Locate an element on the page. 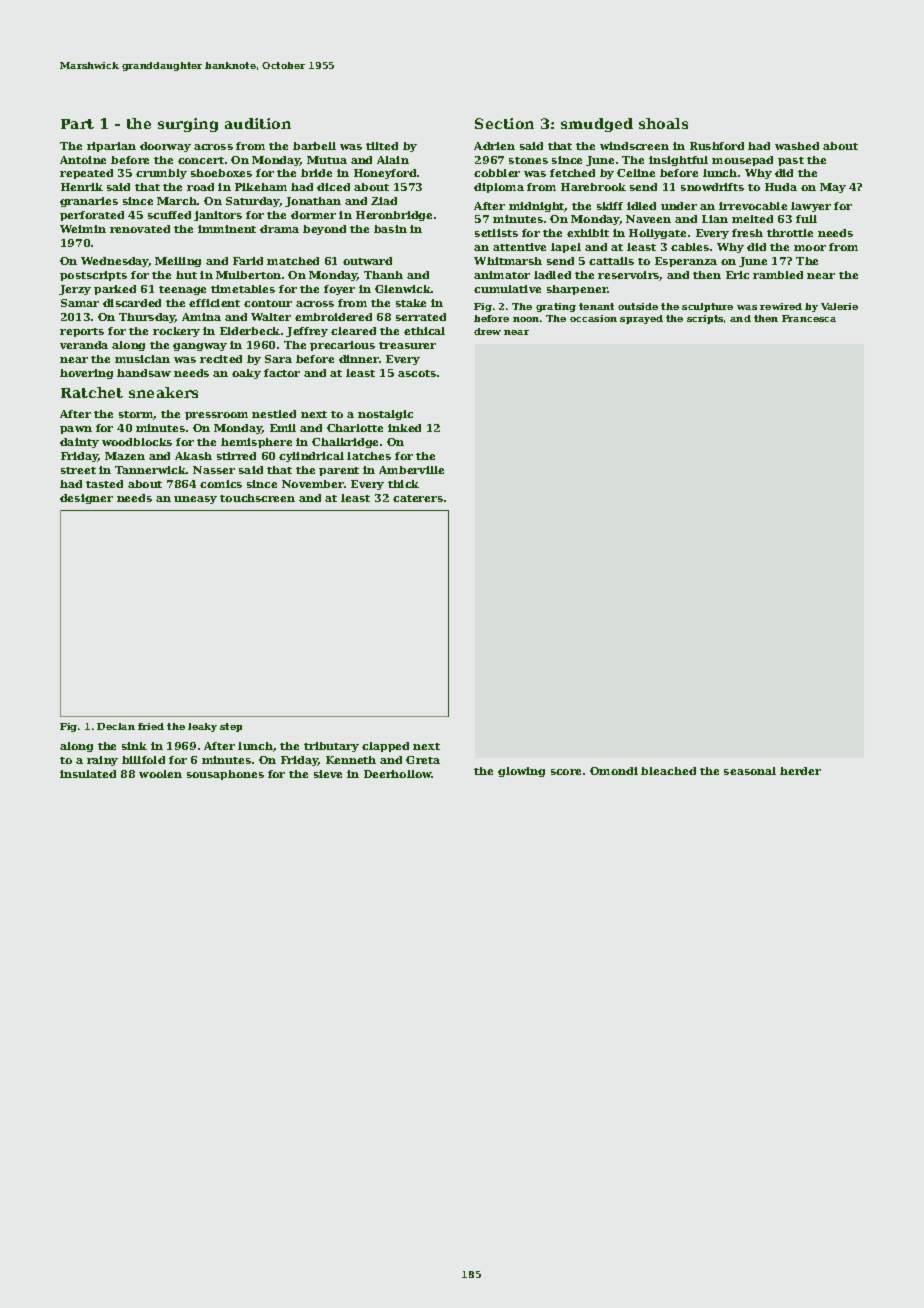 This document has height=1308, width=924. dainty is located at coordinates (79, 443).
